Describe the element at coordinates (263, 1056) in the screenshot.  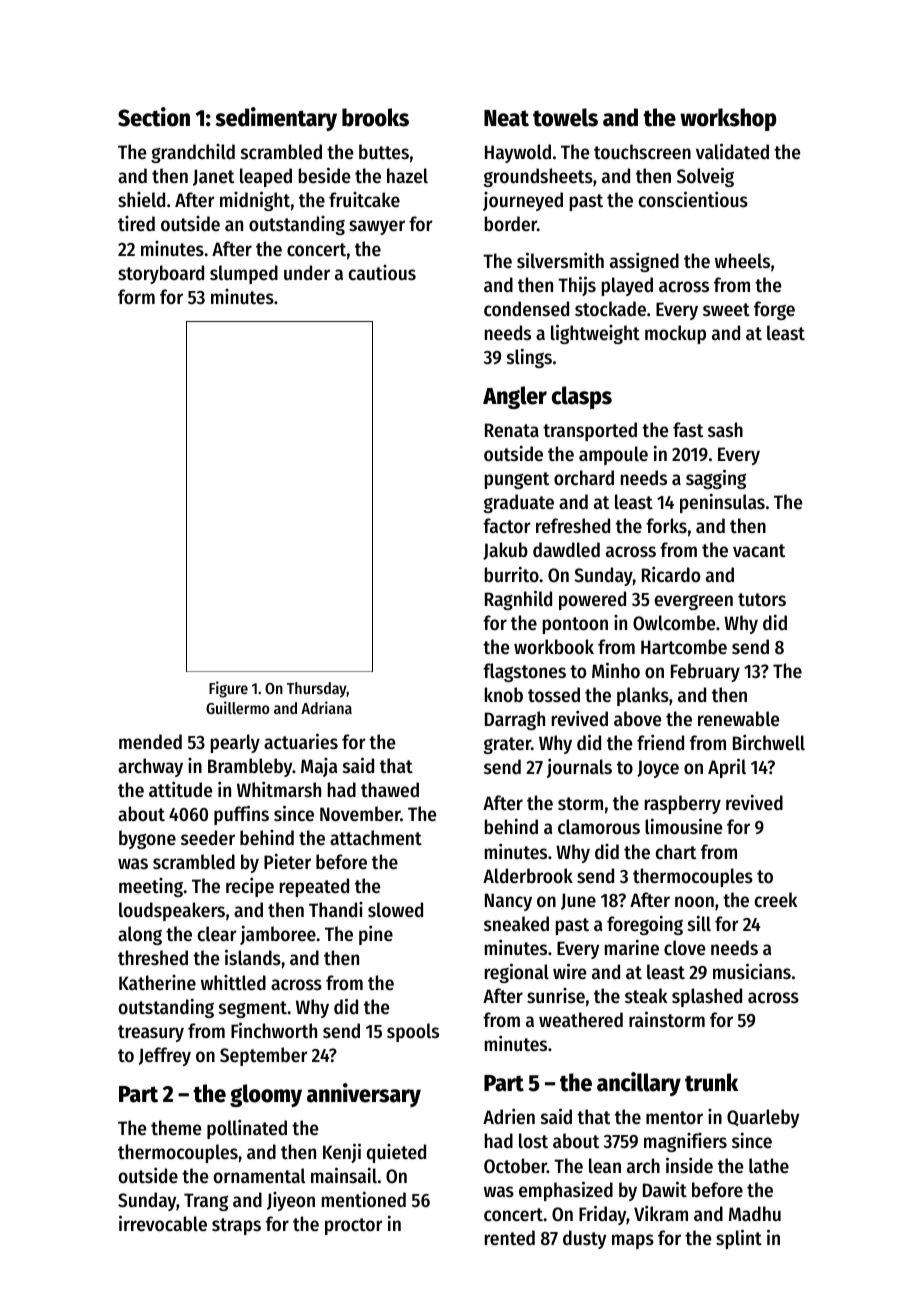
I see `September` at that location.
